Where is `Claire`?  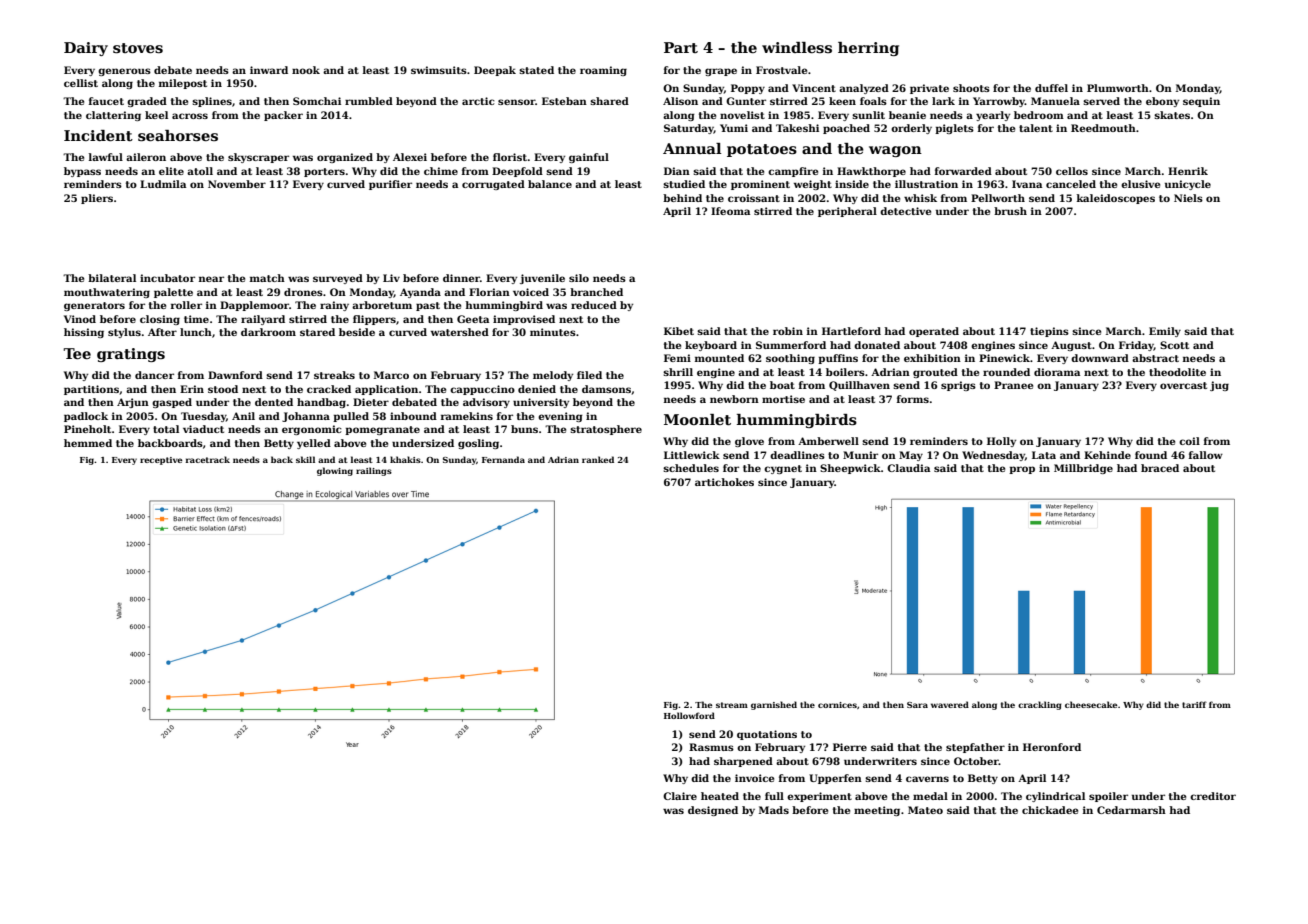
Claire is located at coordinates (680, 796).
